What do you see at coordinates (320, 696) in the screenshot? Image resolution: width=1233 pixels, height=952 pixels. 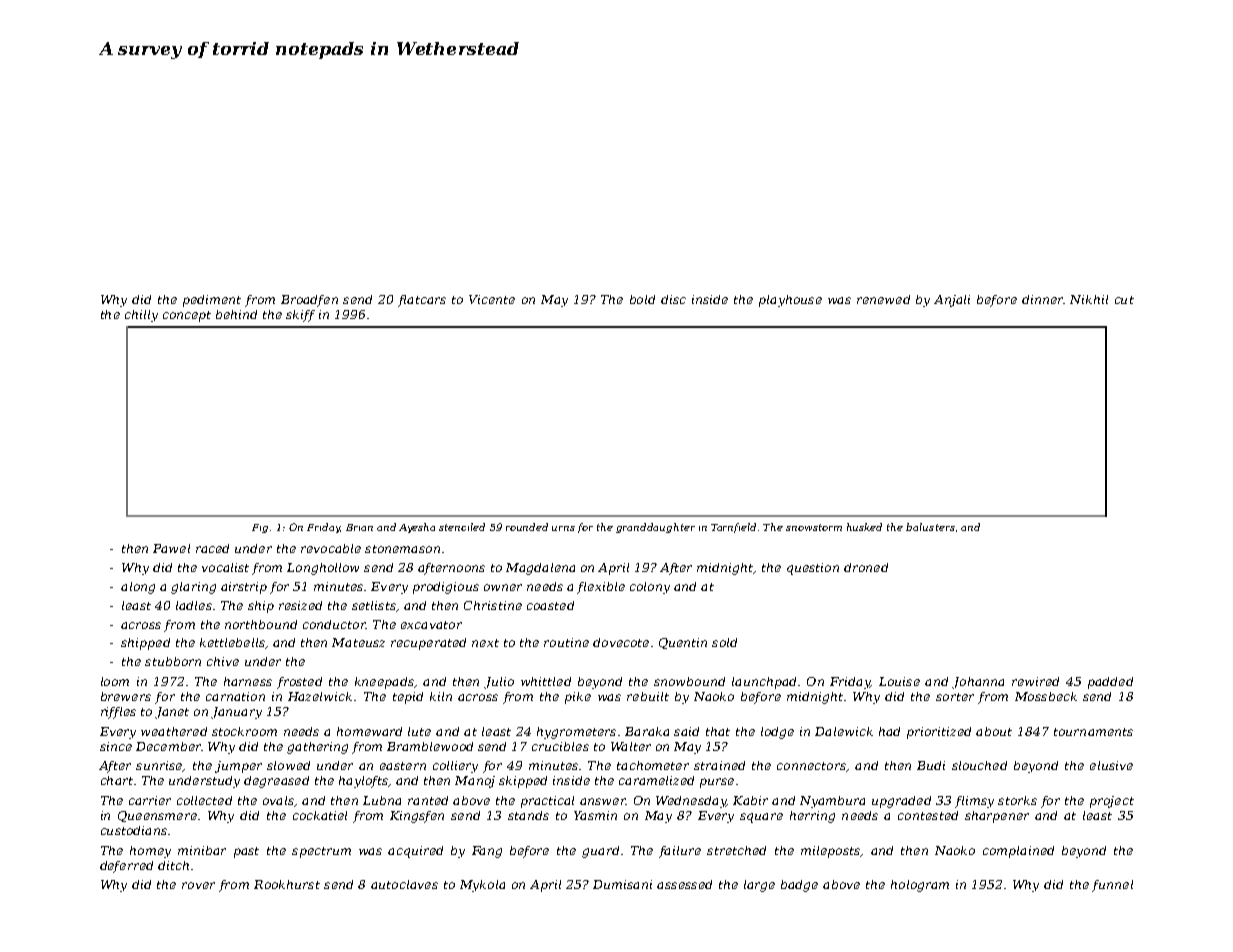 I see `Hazelwick` at bounding box center [320, 696].
